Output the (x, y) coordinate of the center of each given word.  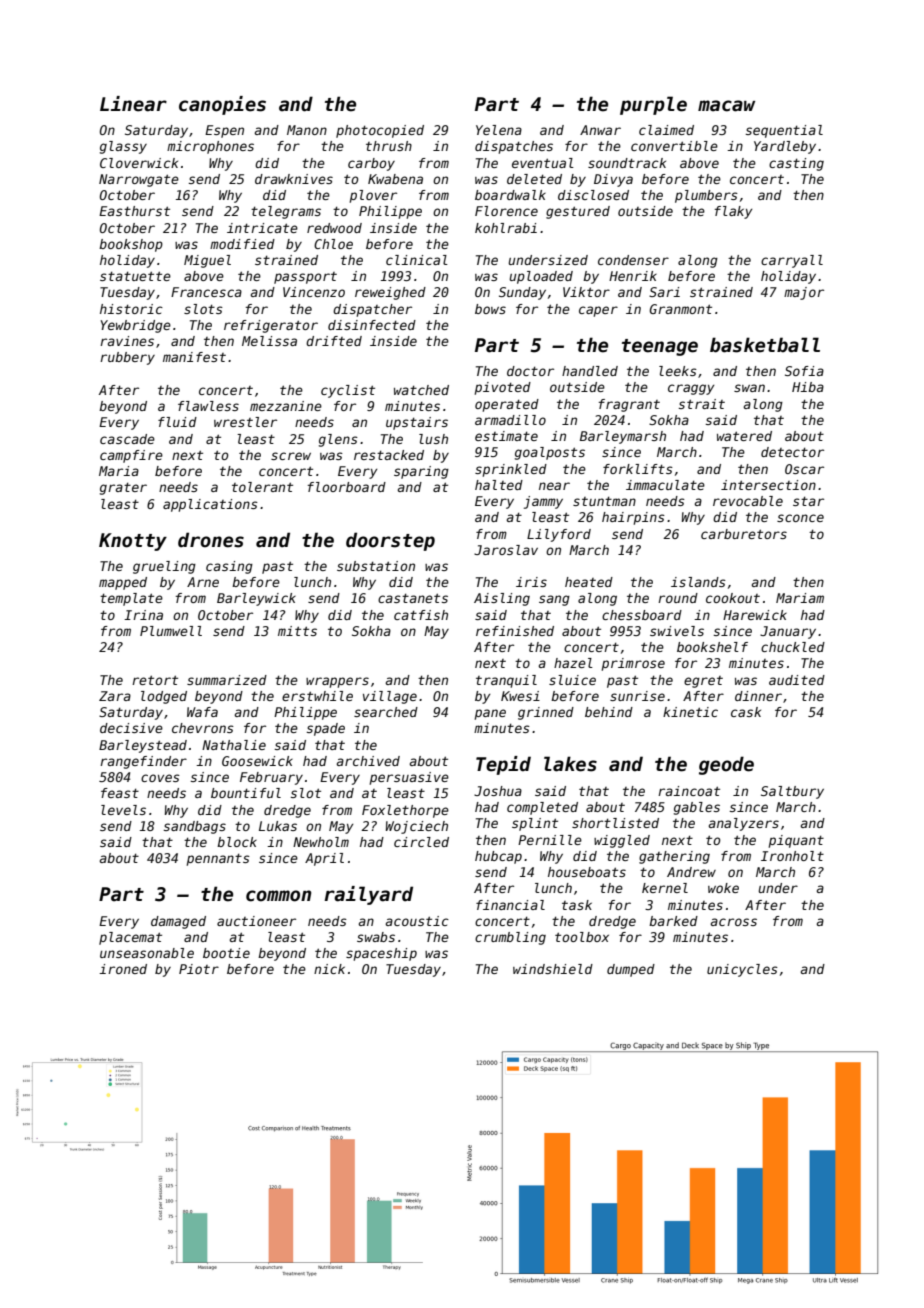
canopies (222, 105)
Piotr (199, 969)
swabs (376, 937)
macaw (726, 106)
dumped (631, 970)
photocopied (380, 131)
